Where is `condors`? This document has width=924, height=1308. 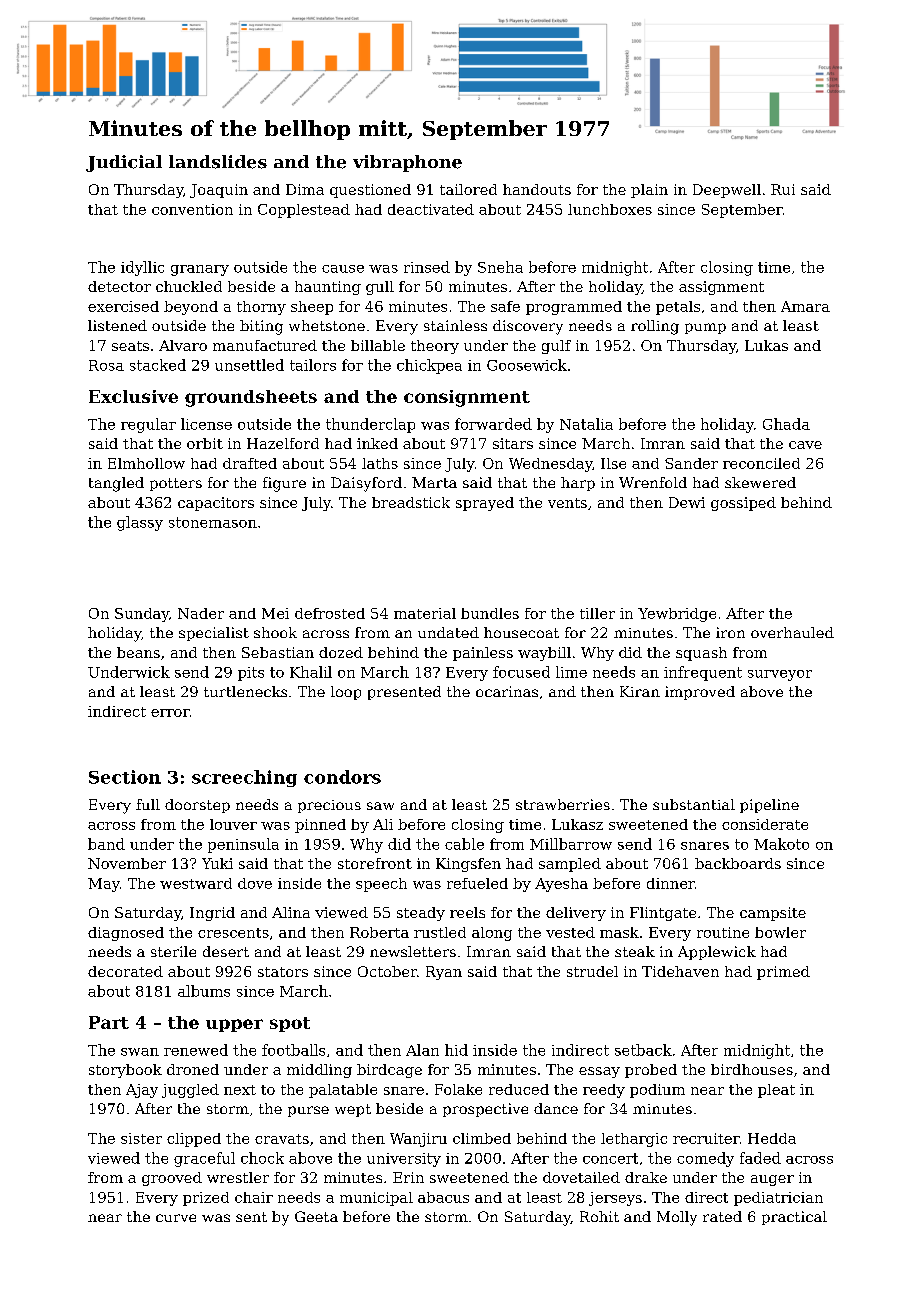 condors is located at coordinates (342, 777).
